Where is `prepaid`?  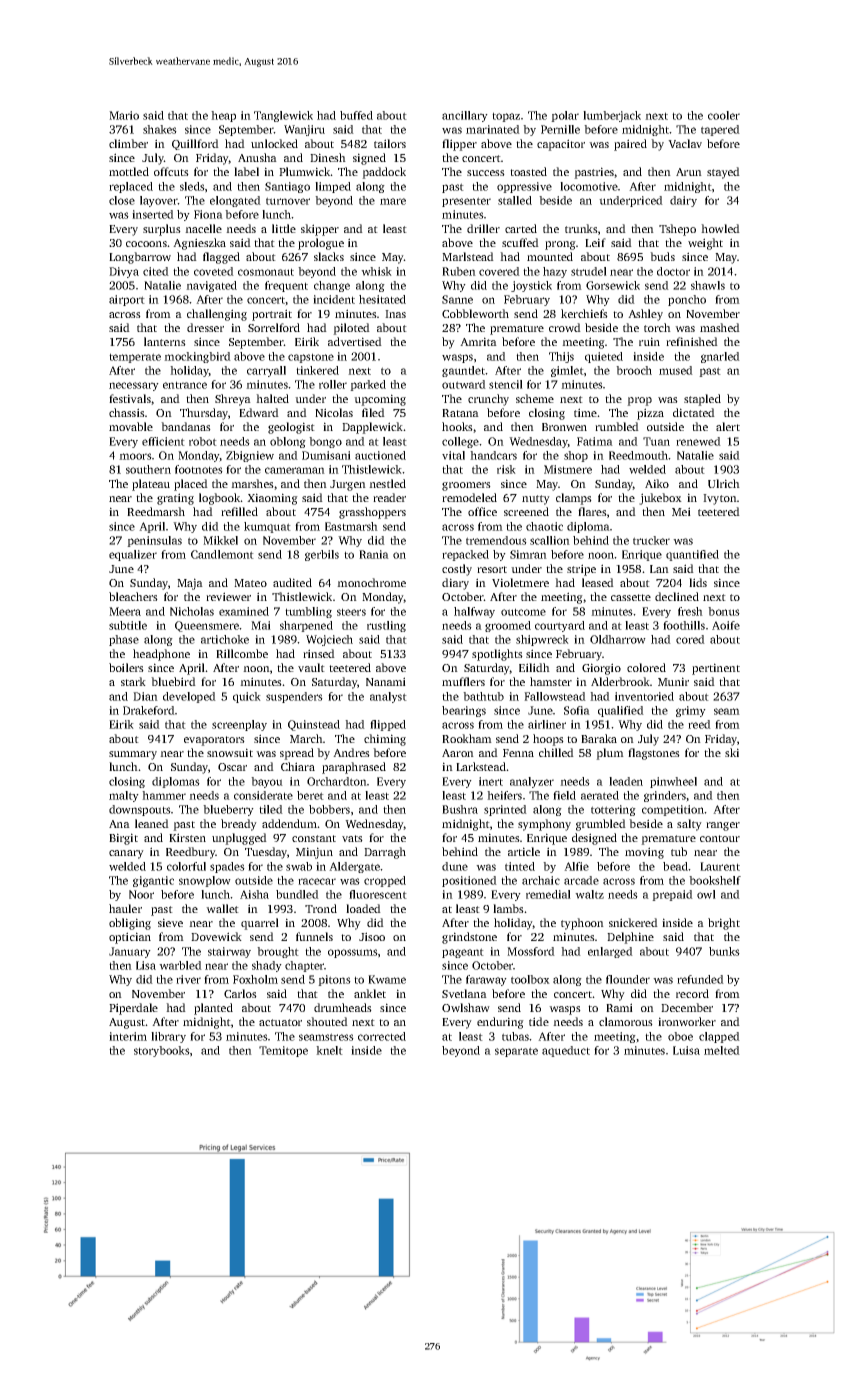 prepaid is located at coordinates (672, 895).
